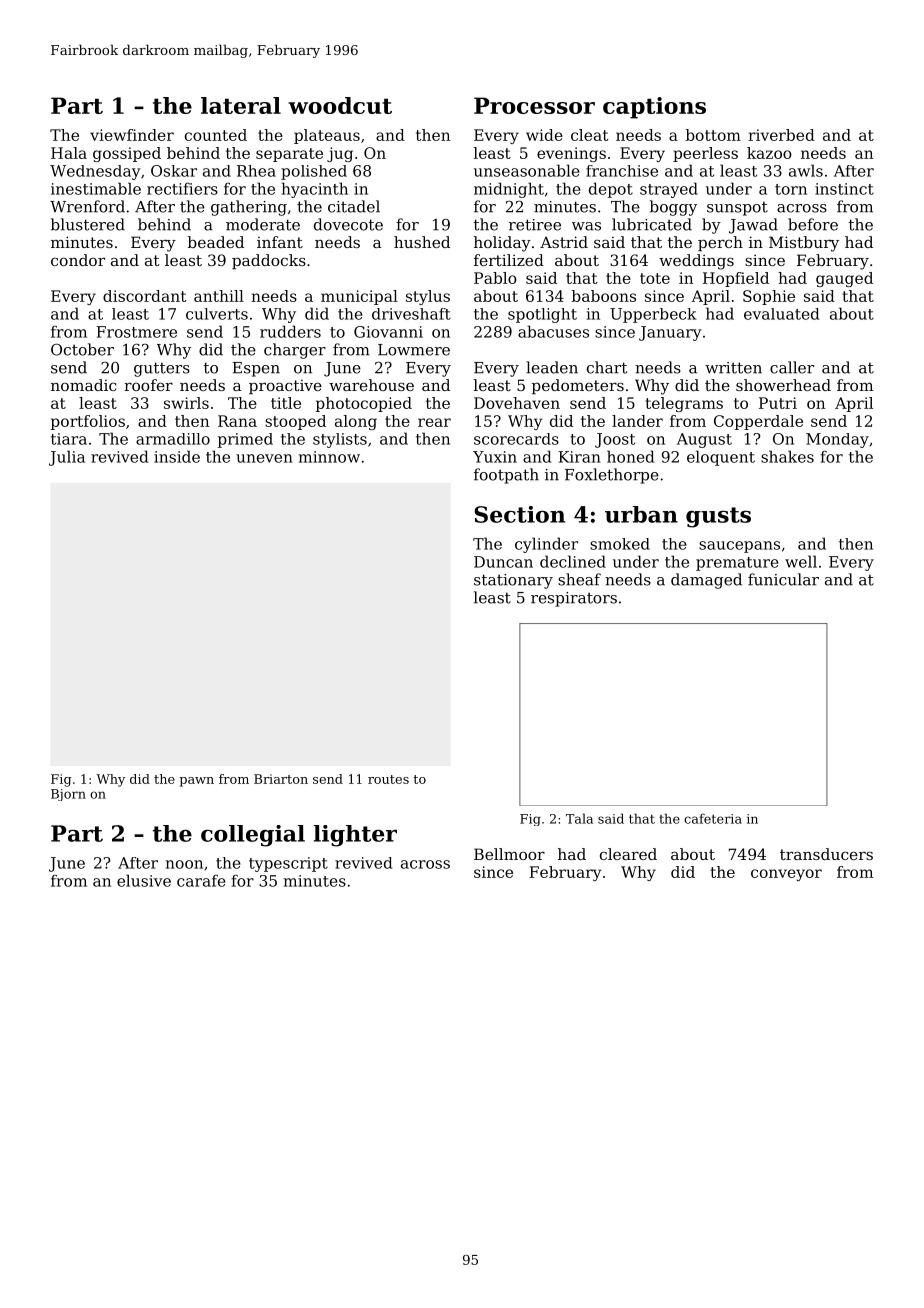  I want to click on captions, so click(654, 108).
